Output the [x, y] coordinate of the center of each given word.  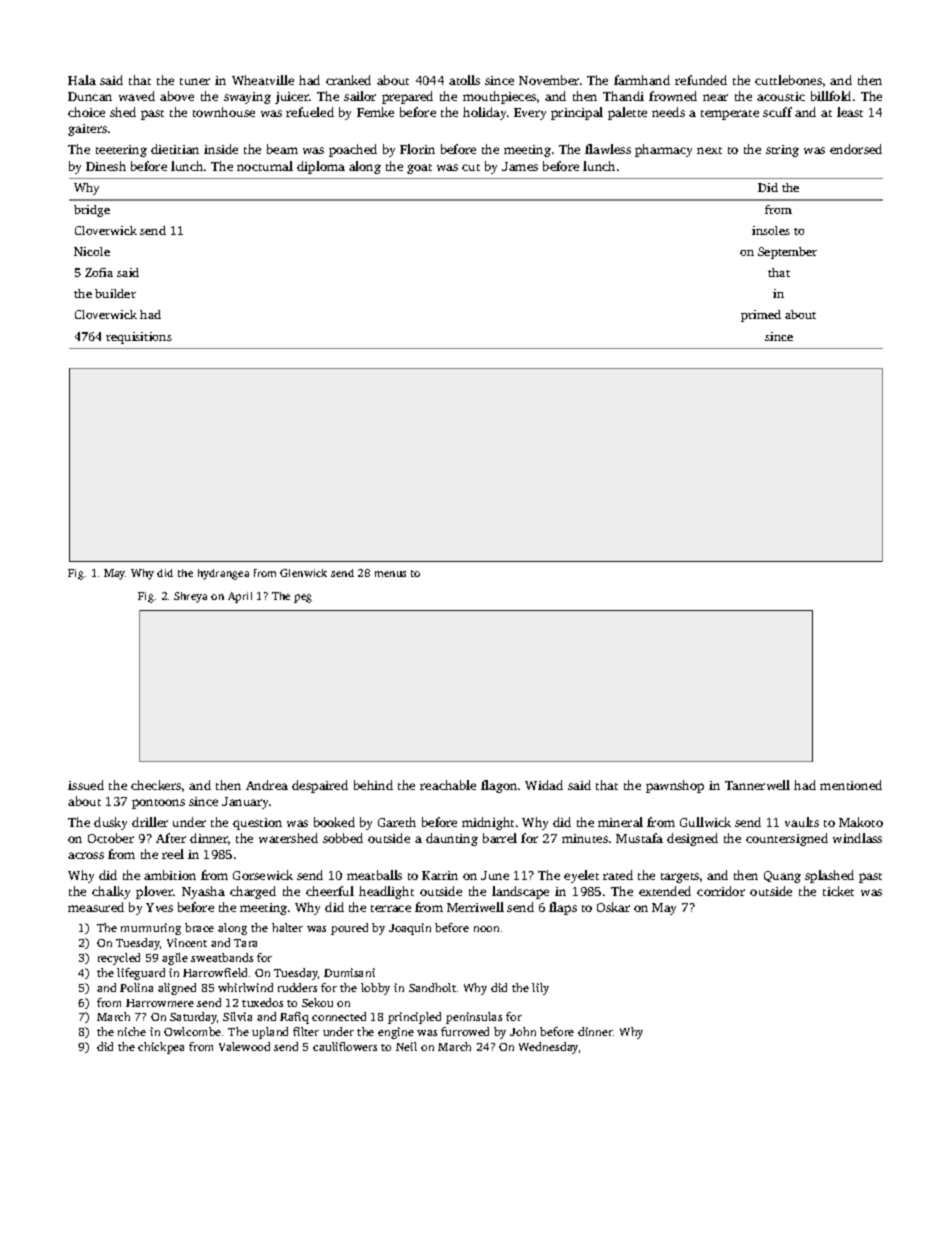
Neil [406, 1046]
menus [390, 574]
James [520, 166]
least [850, 112]
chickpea [161, 1048]
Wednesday [548, 1048]
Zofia [99, 272]
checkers [156, 785]
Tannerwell [757, 785]
